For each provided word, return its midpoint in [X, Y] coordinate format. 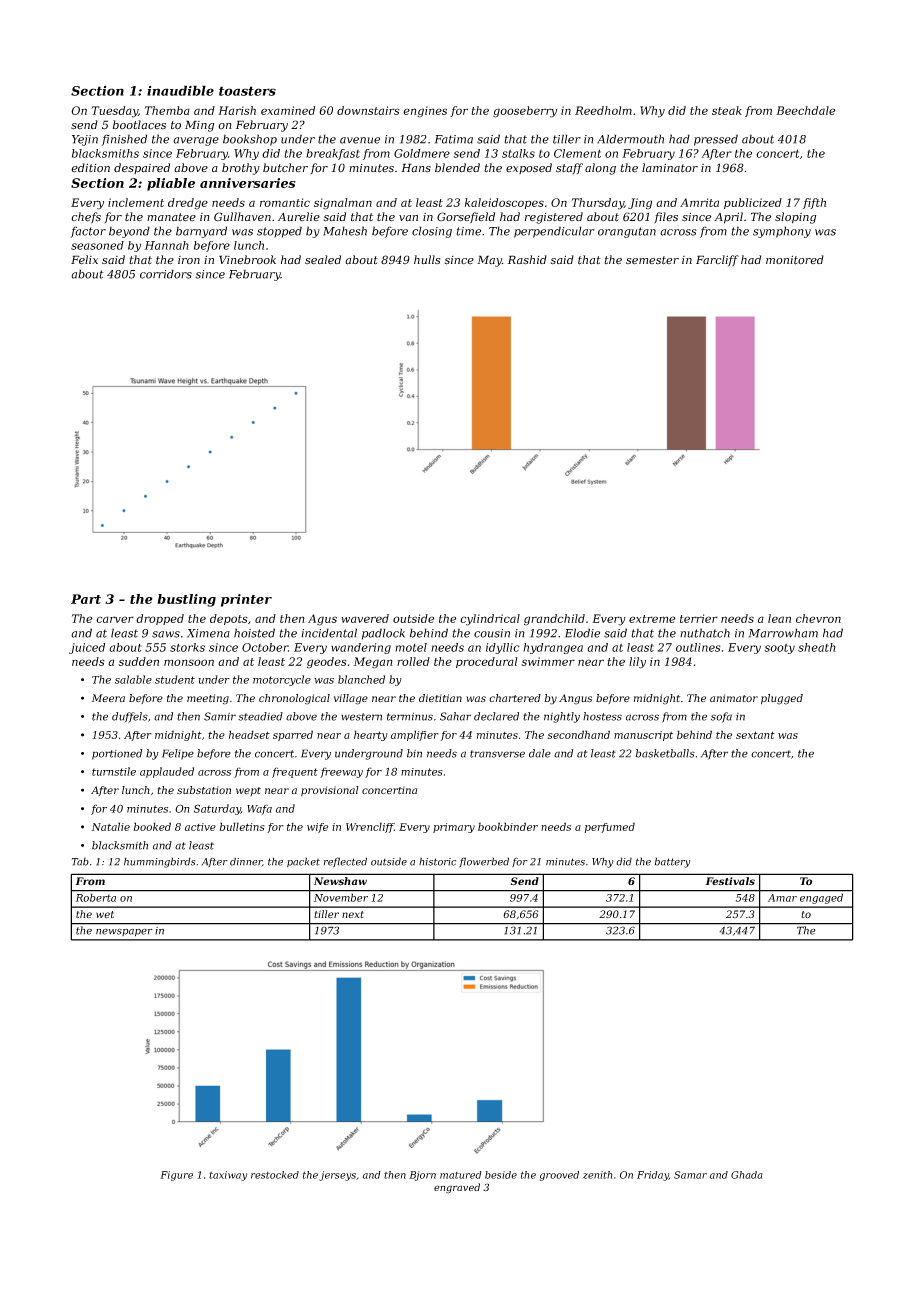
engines [425, 112]
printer [246, 600]
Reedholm [603, 110]
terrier [699, 618]
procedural [486, 662]
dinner [246, 862]
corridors [166, 274]
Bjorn [422, 1176]
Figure [176, 1176]
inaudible [180, 90]
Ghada [747, 1175]
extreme [652, 619]
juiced [87, 648]
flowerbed [484, 862]
